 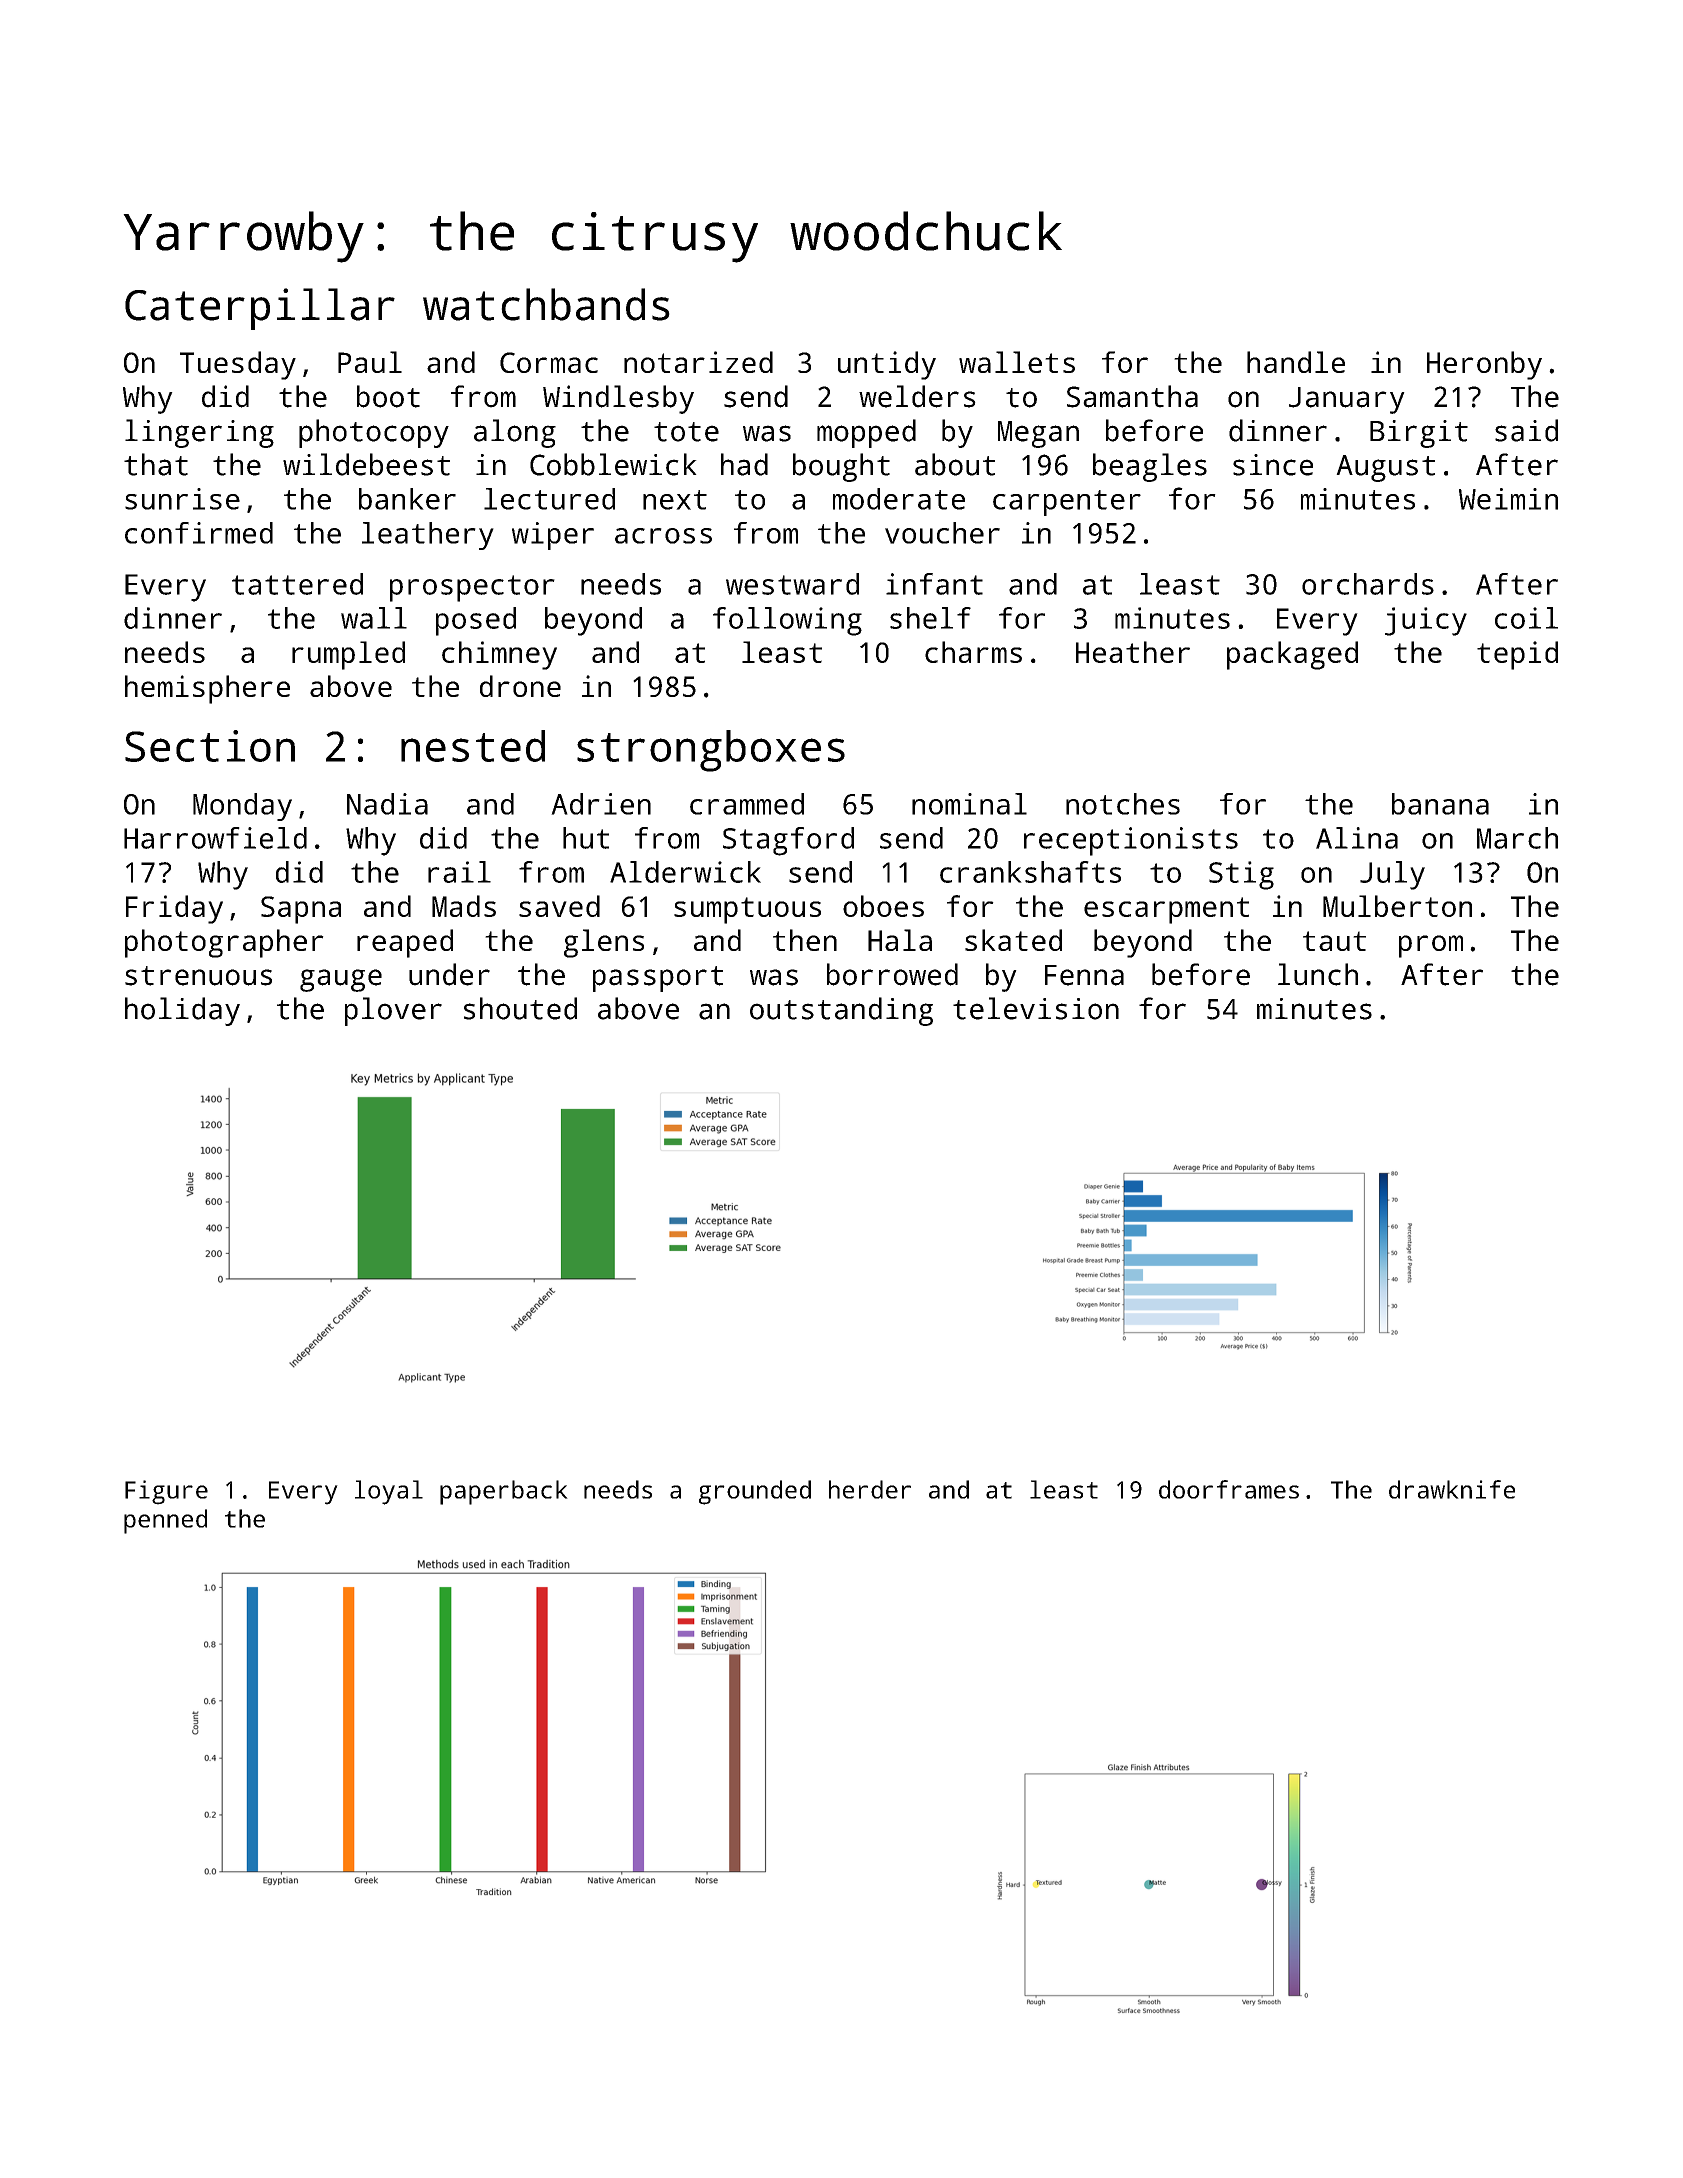 I want to click on confirmed, so click(x=199, y=533).
